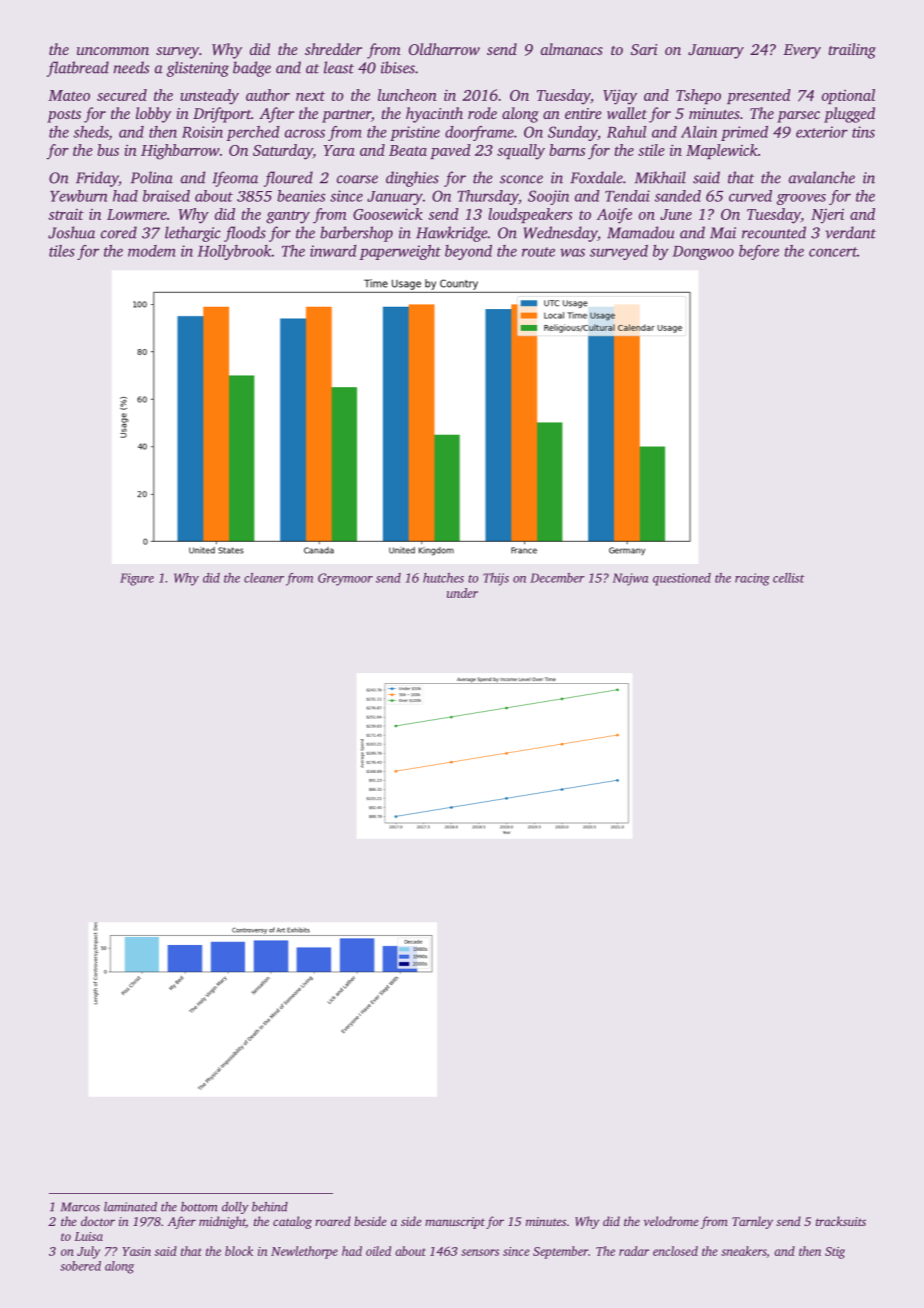  Describe the element at coordinates (752, 579) in the image. I see `racing` at that location.
